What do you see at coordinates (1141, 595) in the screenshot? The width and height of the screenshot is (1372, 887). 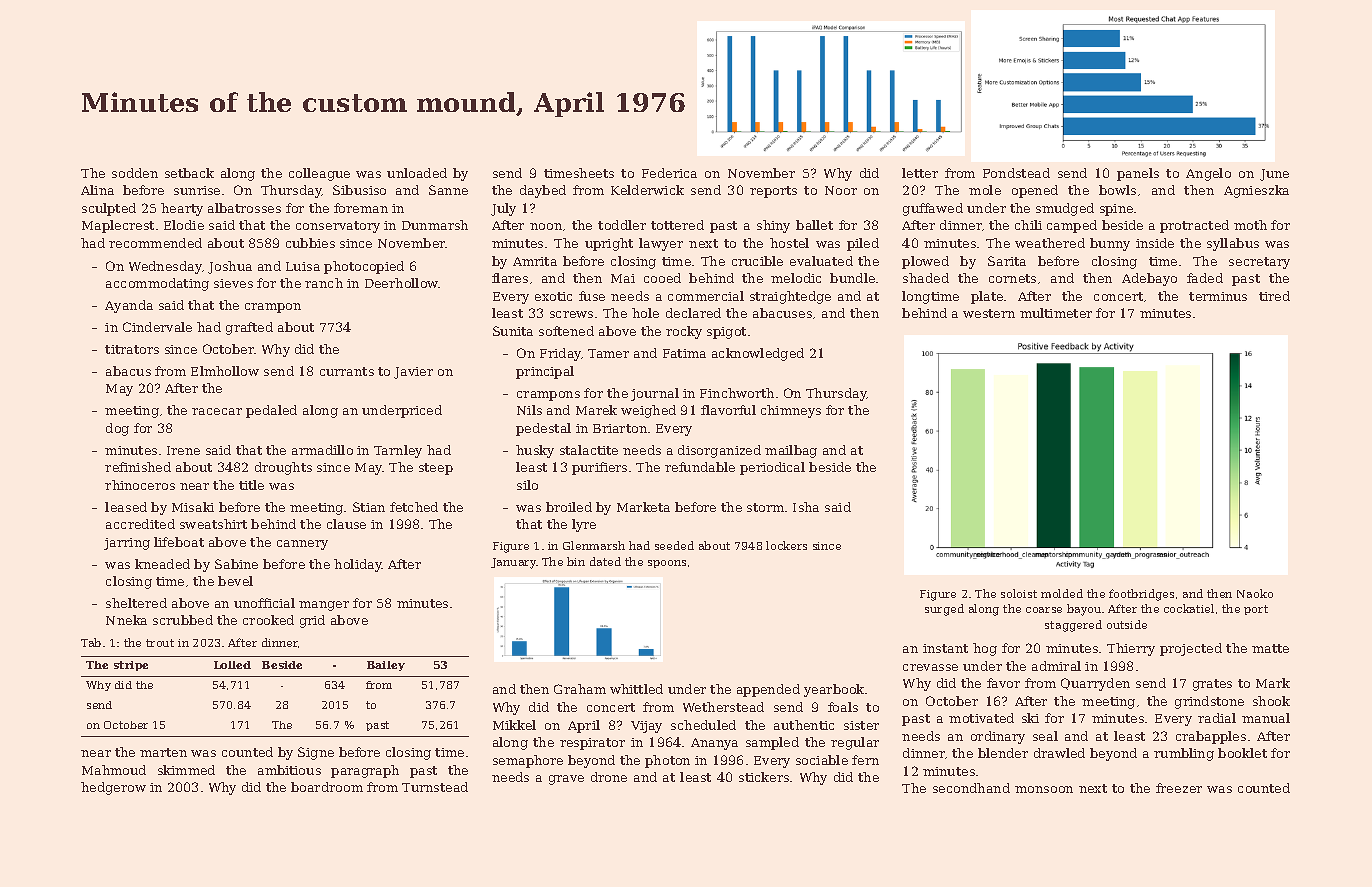 I see `footbridges` at bounding box center [1141, 595].
